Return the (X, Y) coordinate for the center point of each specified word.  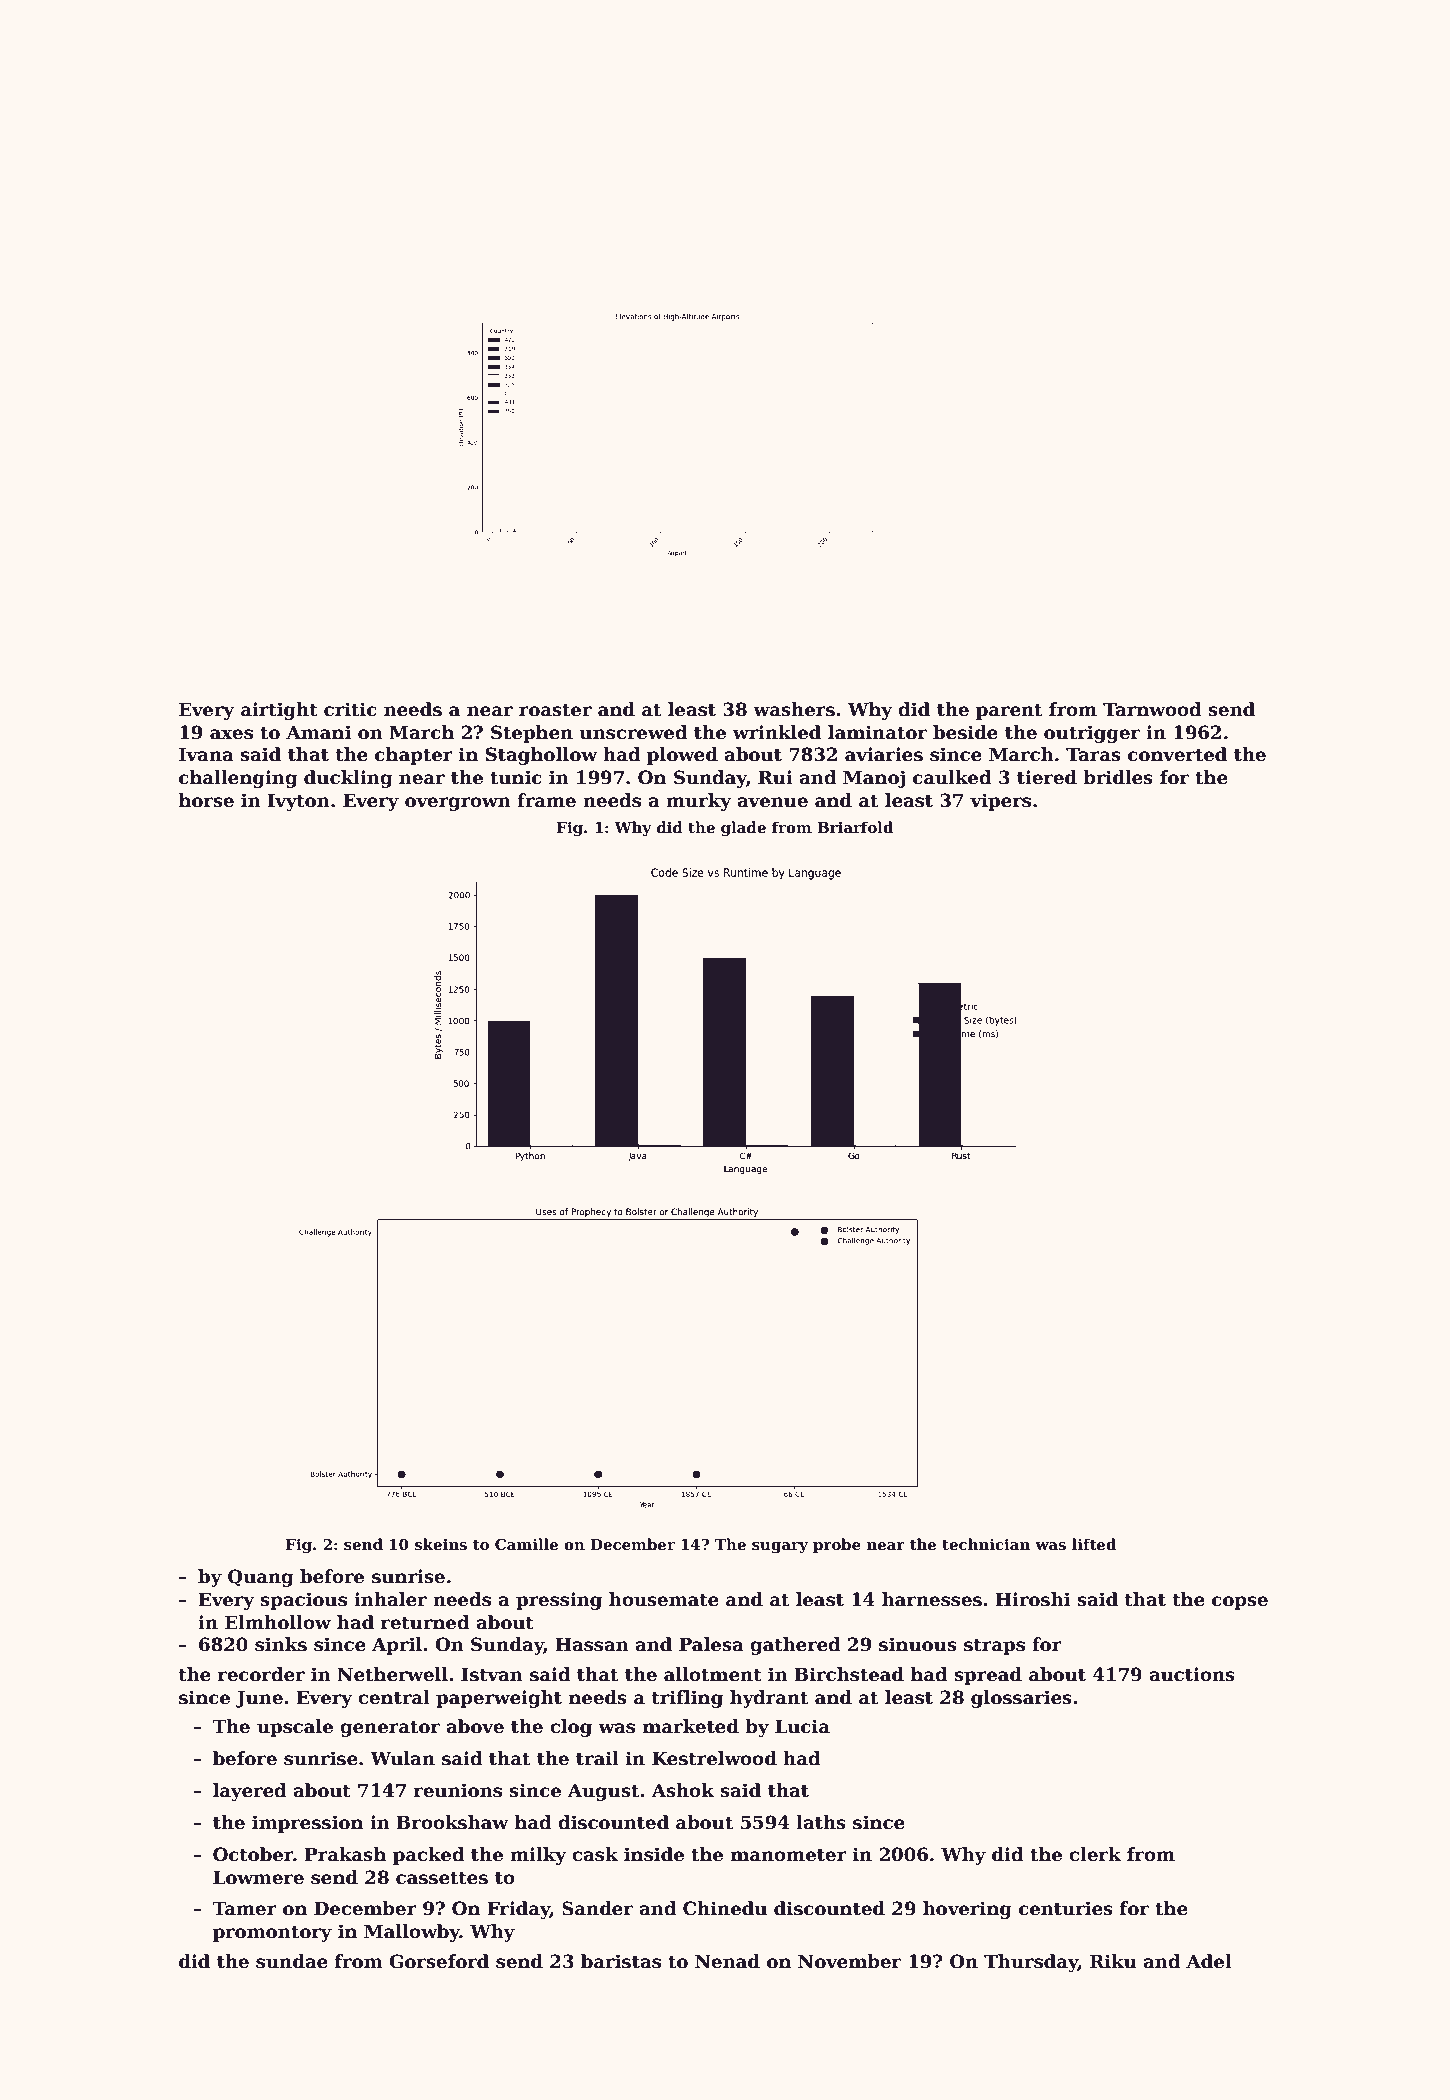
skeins (441, 1544)
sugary (780, 1548)
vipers (1000, 802)
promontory (272, 1934)
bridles (1118, 777)
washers (794, 709)
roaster (555, 710)
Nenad (727, 1961)
